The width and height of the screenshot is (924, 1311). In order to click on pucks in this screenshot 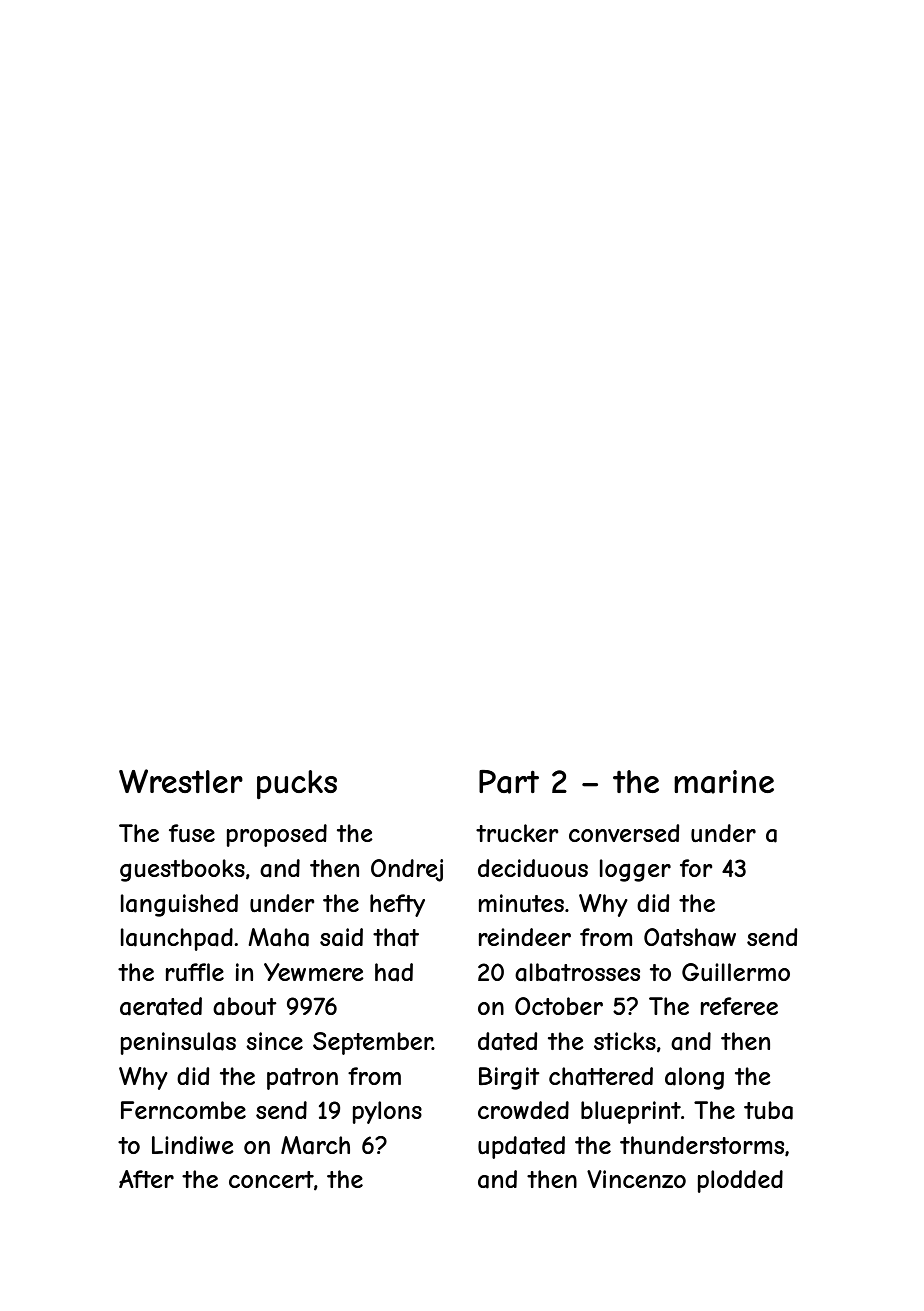, I will do `click(297, 784)`.
